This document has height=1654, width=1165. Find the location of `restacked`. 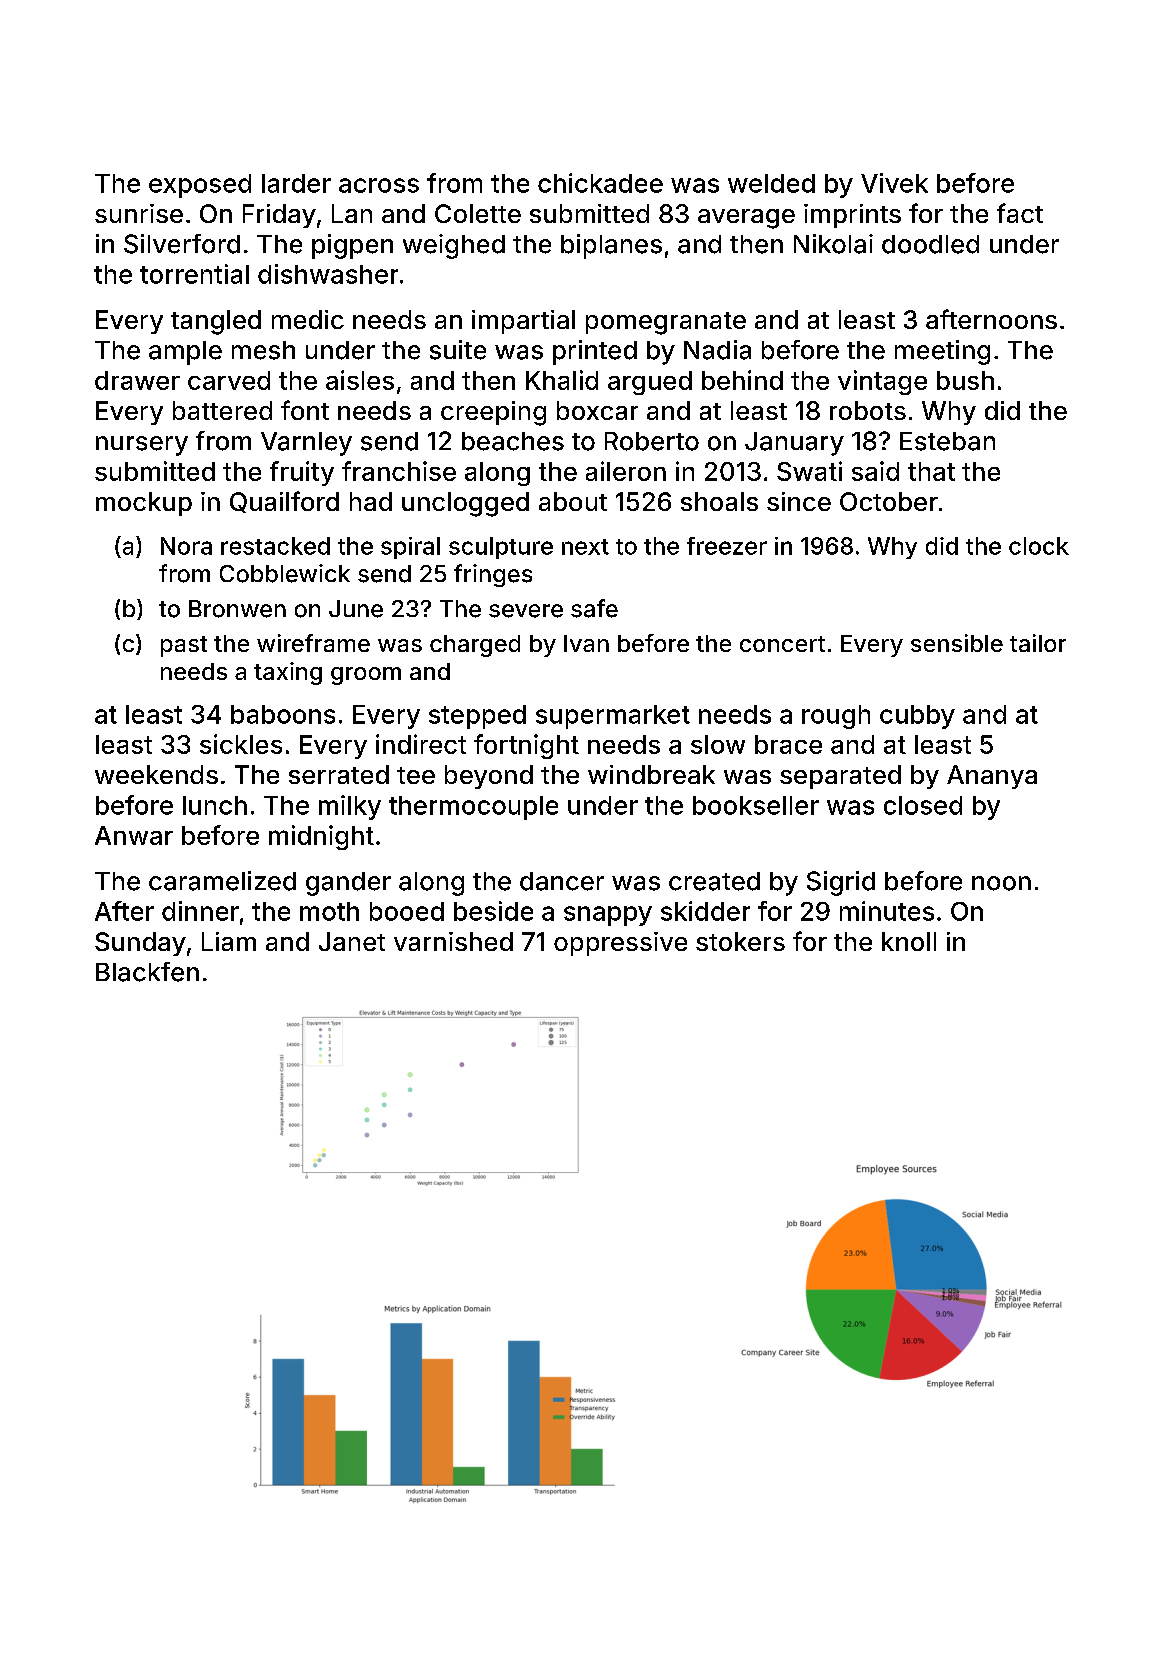

restacked is located at coordinates (275, 546).
